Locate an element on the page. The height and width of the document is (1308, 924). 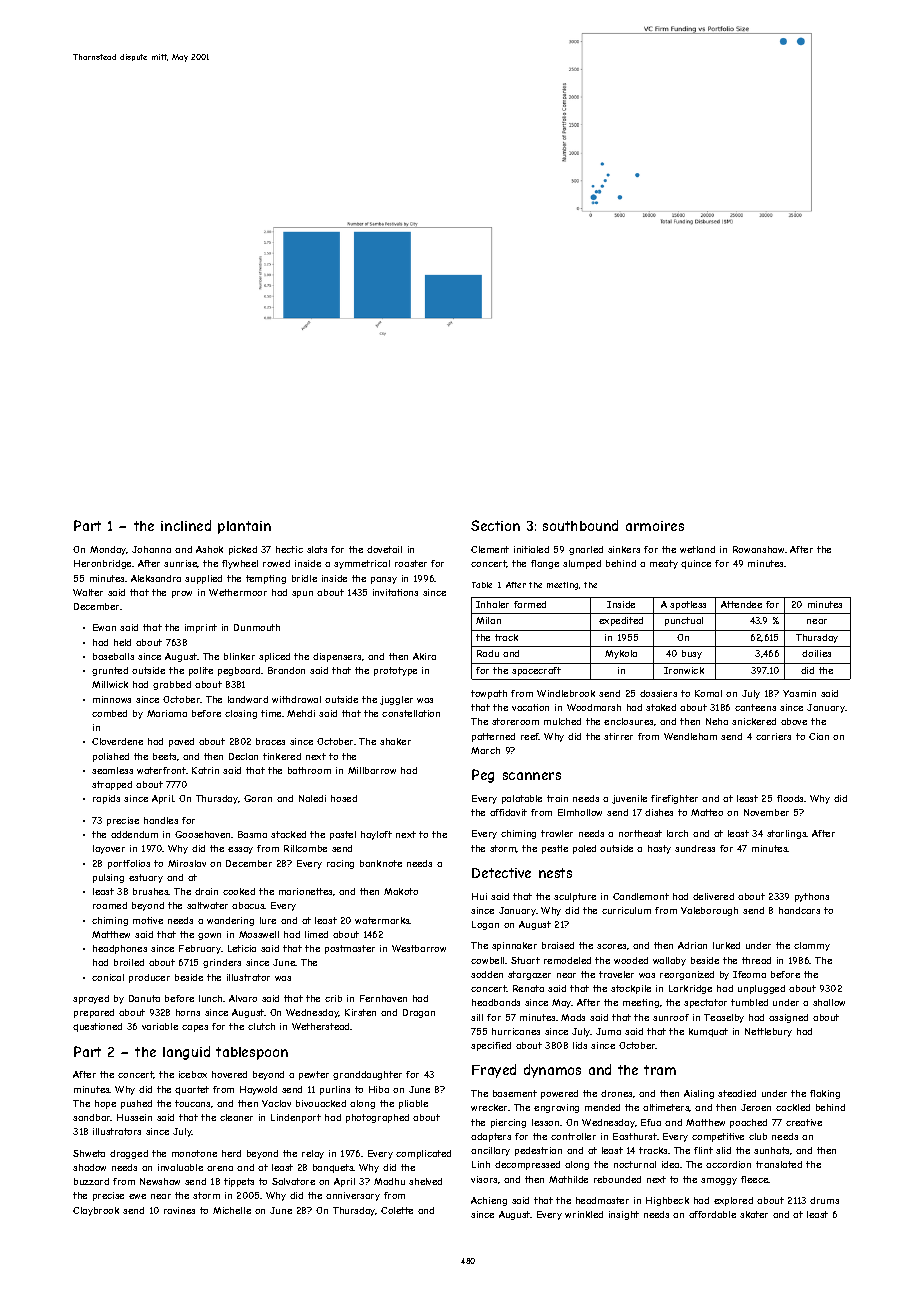
dishes is located at coordinates (659, 812).
